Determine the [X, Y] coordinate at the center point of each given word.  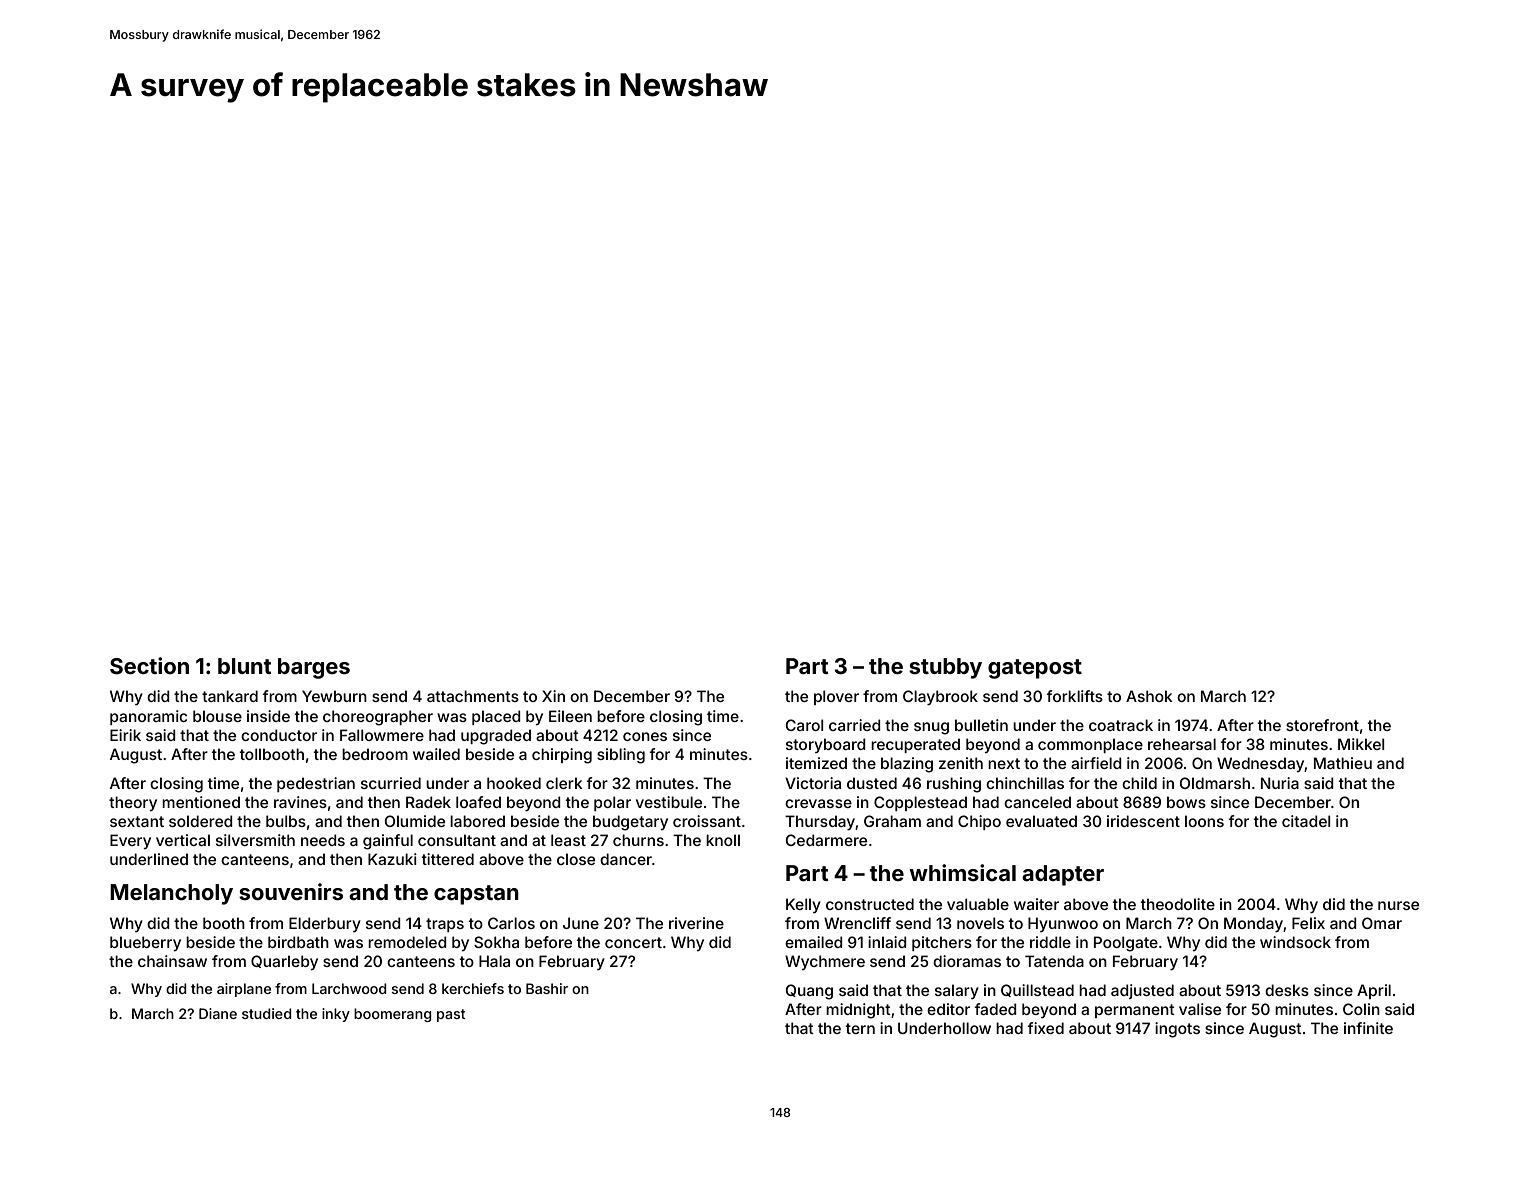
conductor [279, 735]
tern [860, 1028]
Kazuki [392, 859]
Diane [218, 1013]
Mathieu [1343, 763]
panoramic [148, 717]
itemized [816, 763]
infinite [1368, 1028]
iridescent [1143, 821]
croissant [707, 821]
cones [645, 736]
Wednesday [1261, 764]
